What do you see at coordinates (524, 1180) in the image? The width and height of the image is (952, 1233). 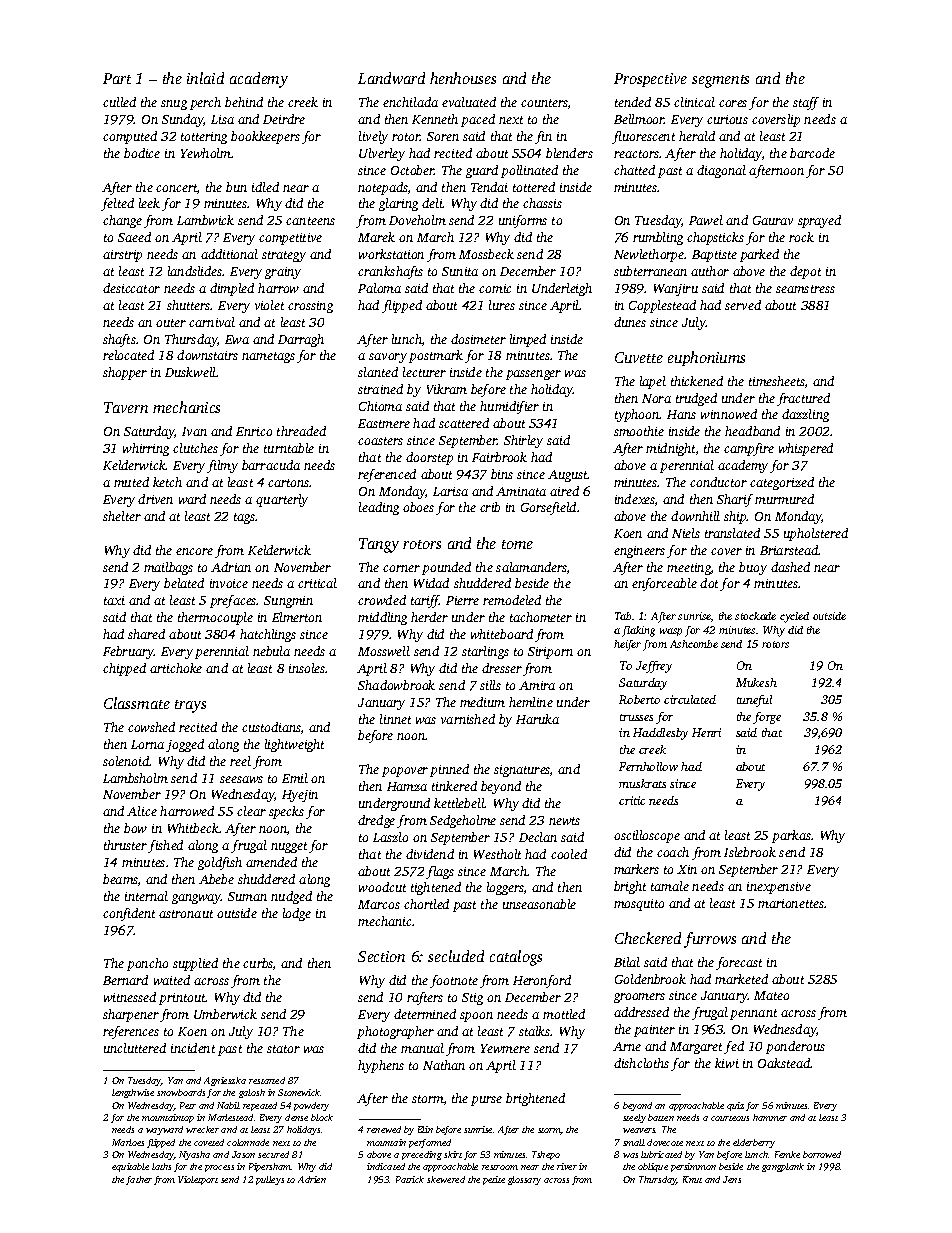 I see `glossary` at bounding box center [524, 1180].
